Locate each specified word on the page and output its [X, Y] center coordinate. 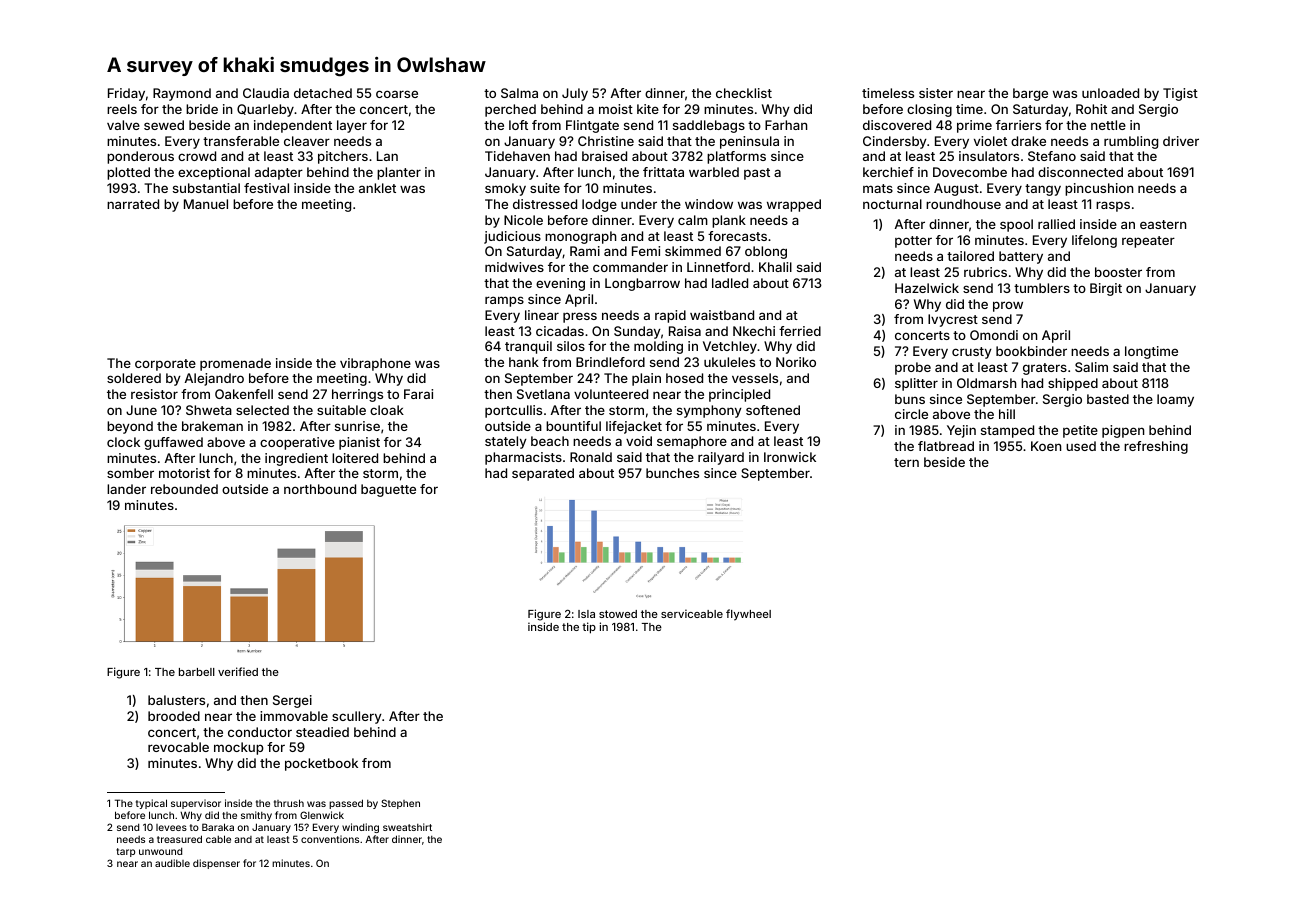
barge [1030, 94]
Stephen [400, 804]
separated [543, 474]
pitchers [343, 157]
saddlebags [709, 126]
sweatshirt [407, 827]
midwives [514, 267]
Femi [646, 251]
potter [913, 242]
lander [126, 489]
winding [360, 828]
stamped [1007, 431]
